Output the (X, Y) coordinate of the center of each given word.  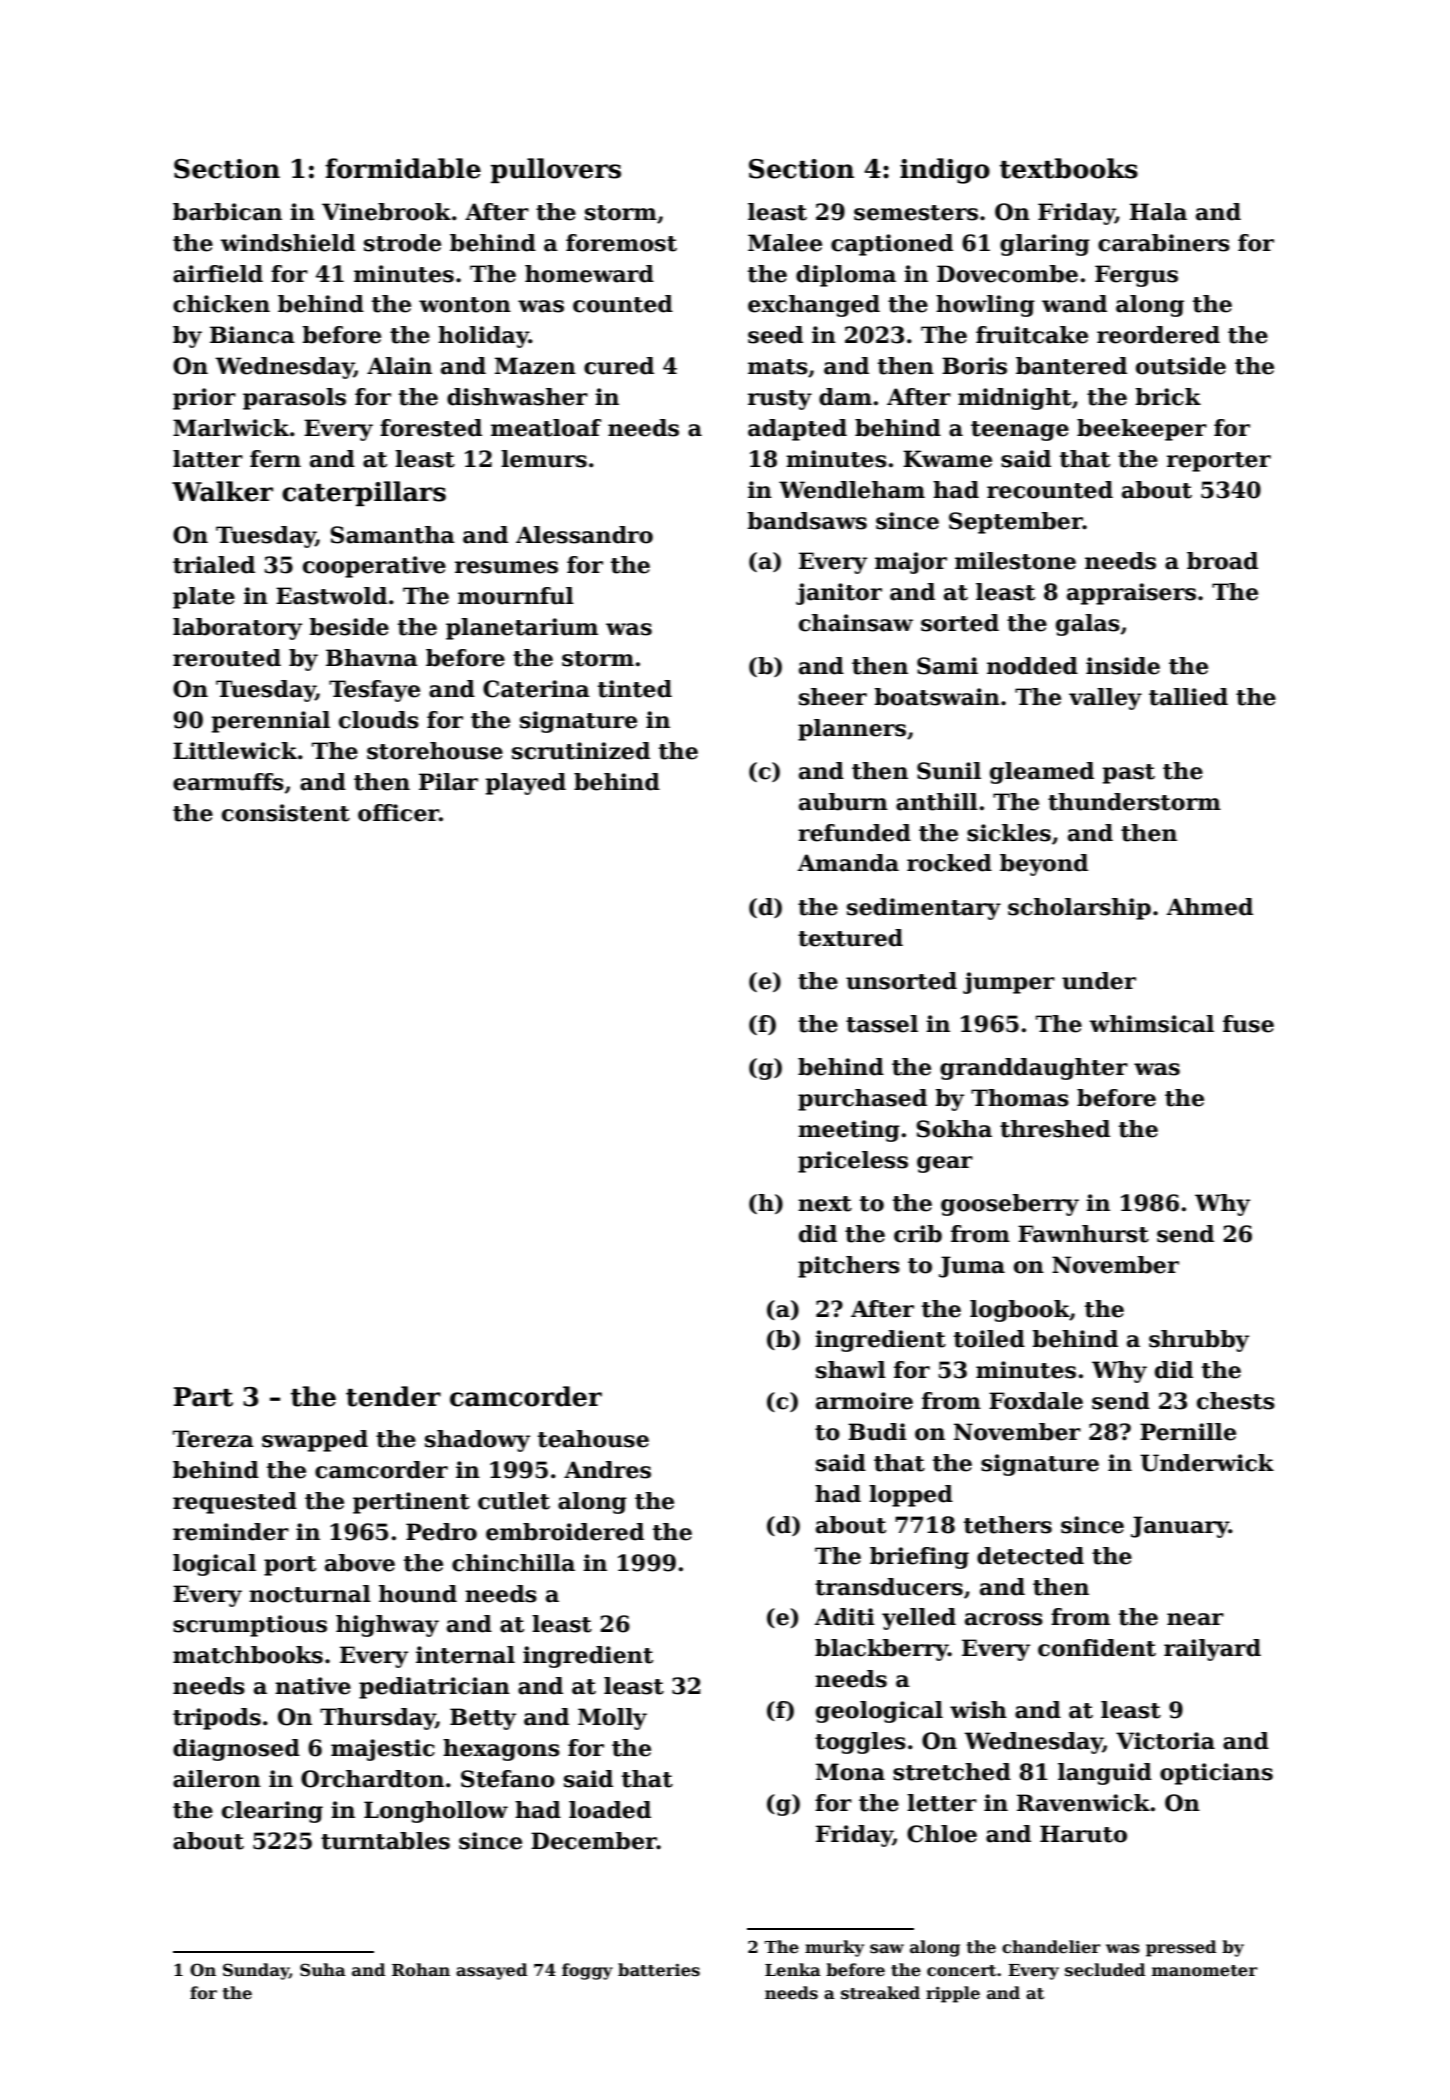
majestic (383, 1750)
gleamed (1042, 773)
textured (850, 938)
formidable (403, 168)
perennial (271, 722)
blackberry (881, 1650)
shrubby (1199, 1341)
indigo (945, 171)
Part (203, 1397)
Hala (1158, 212)
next (825, 1204)
